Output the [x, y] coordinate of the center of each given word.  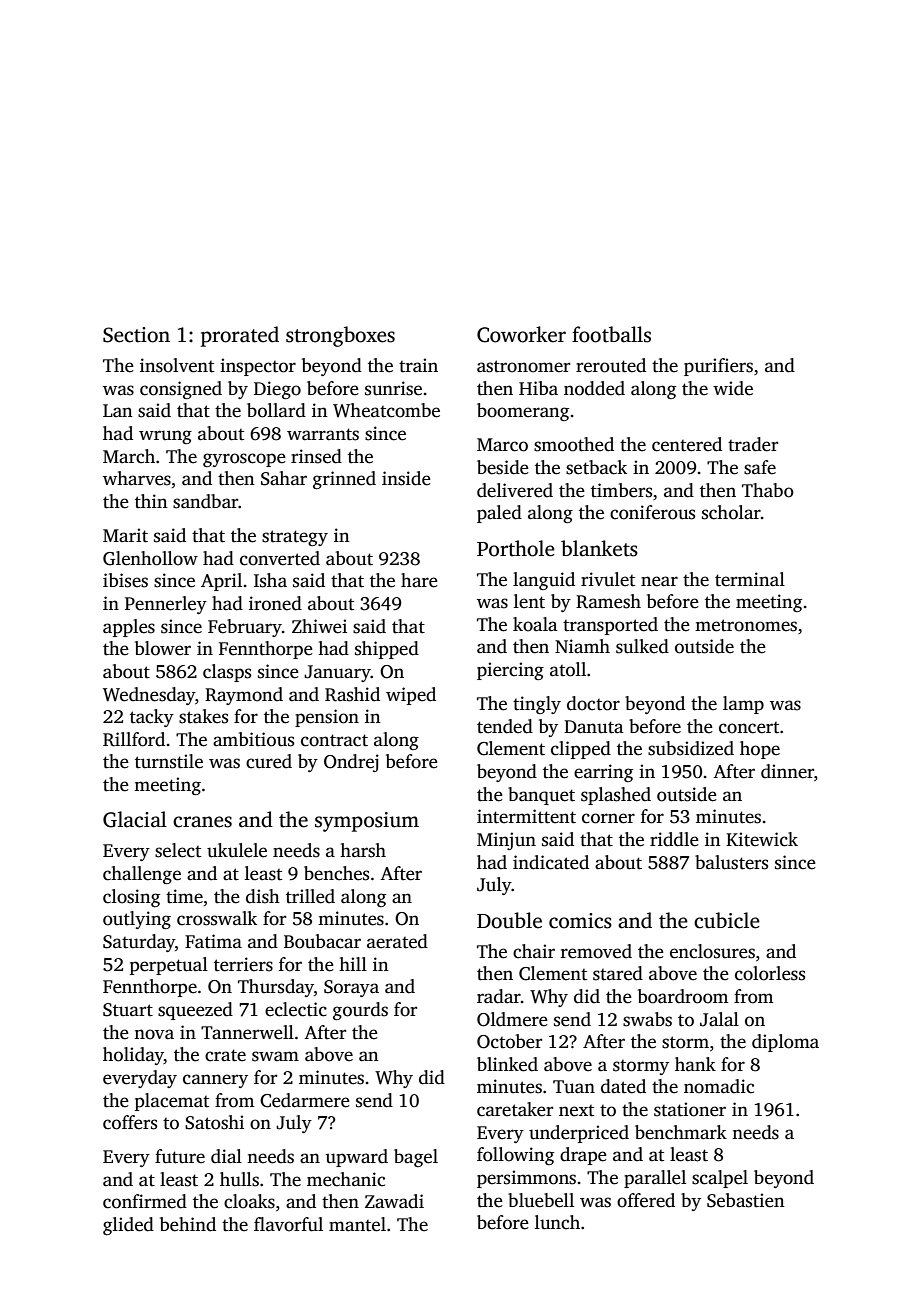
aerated [397, 941]
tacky [152, 718]
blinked [507, 1064]
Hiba [538, 388]
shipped [387, 650]
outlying [137, 920]
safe [760, 467]
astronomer [523, 366]
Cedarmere [305, 1100]
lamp [743, 705]
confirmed [145, 1201]
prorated [240, 336]
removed [596, 951]
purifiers [718, 367]
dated [623, 1086]
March [129, 456]
